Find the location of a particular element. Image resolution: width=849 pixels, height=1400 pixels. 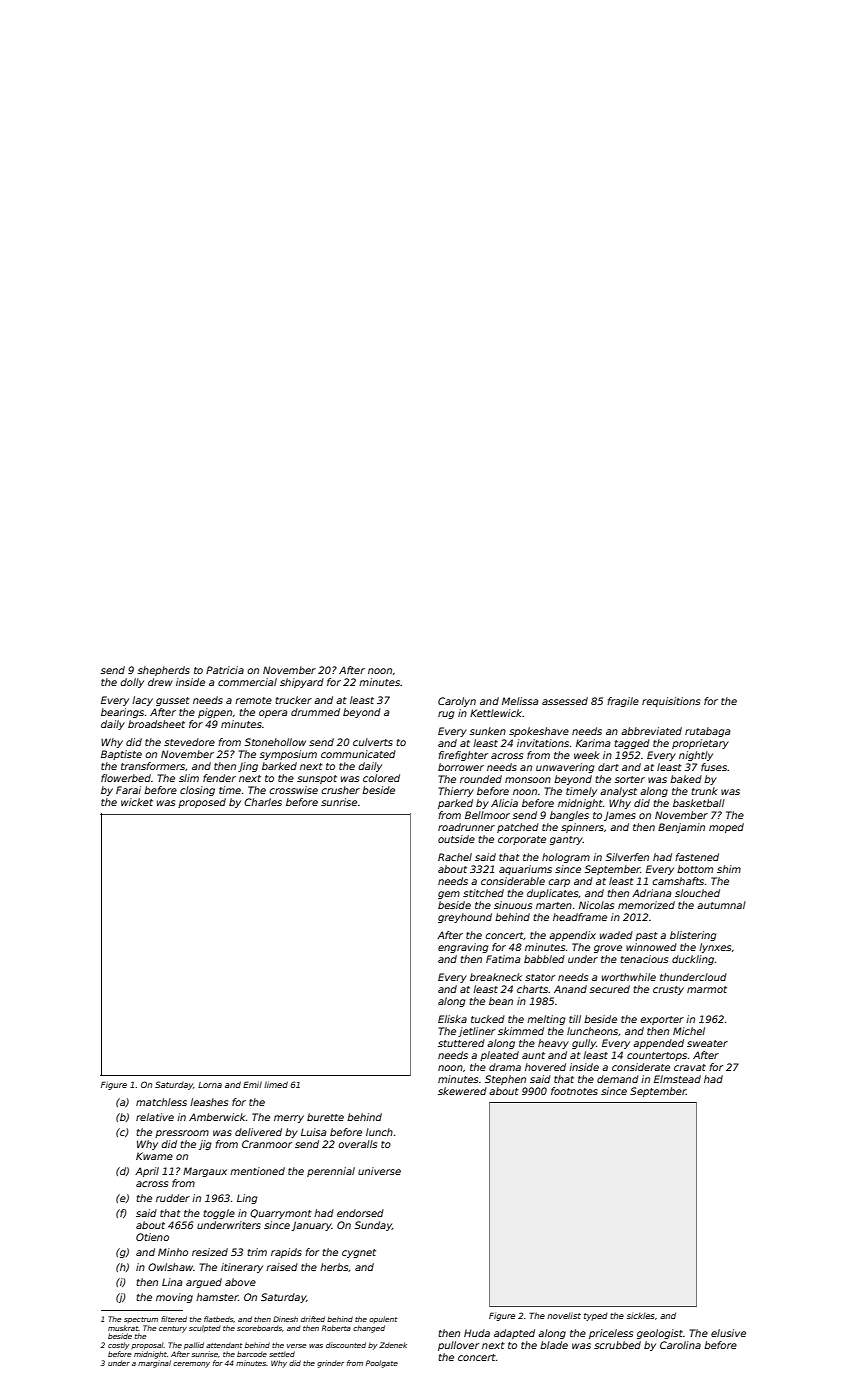

requisitions is located at coordinates (671, 702).
